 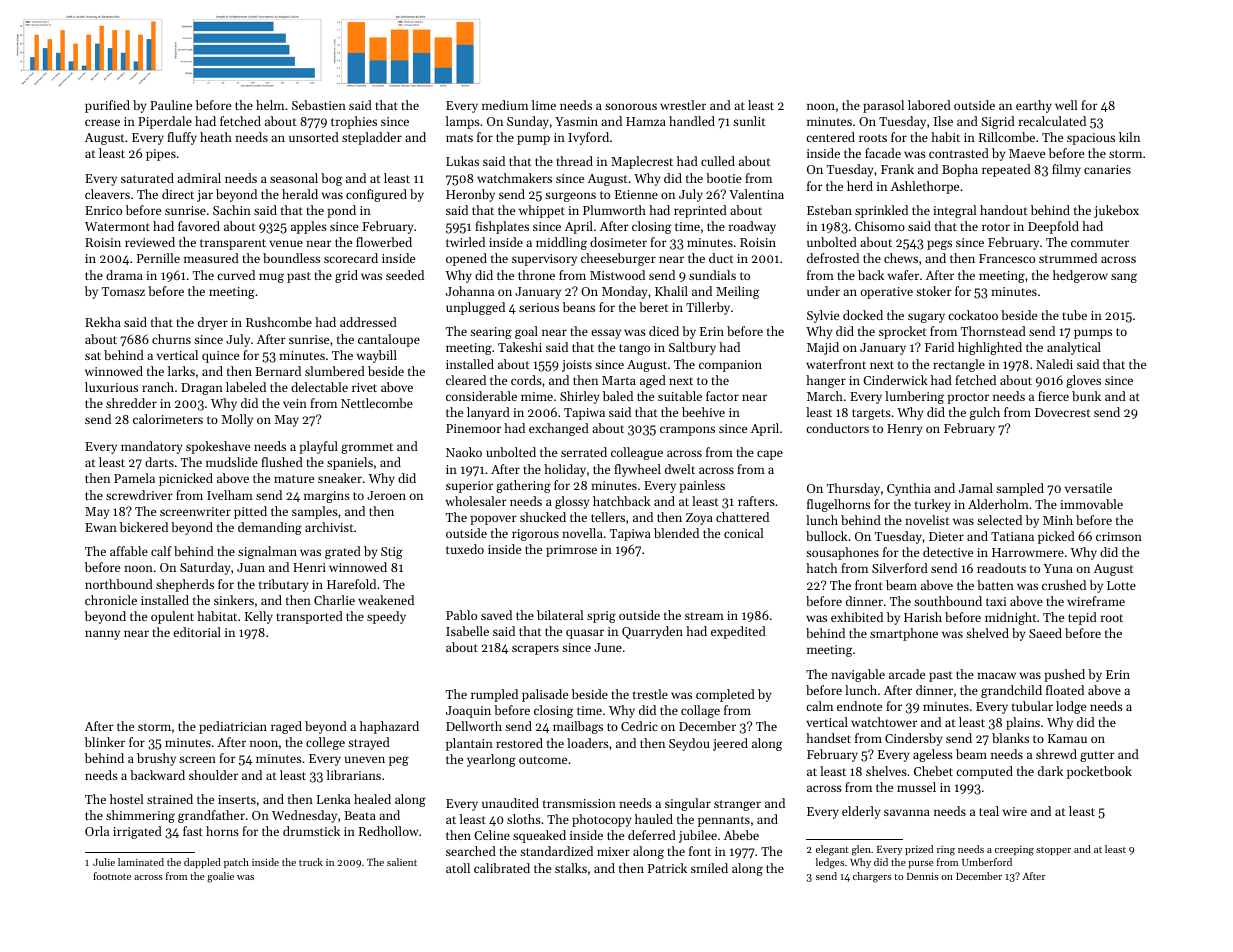 I want to click on Dennis, so click(x=923, y=876).
